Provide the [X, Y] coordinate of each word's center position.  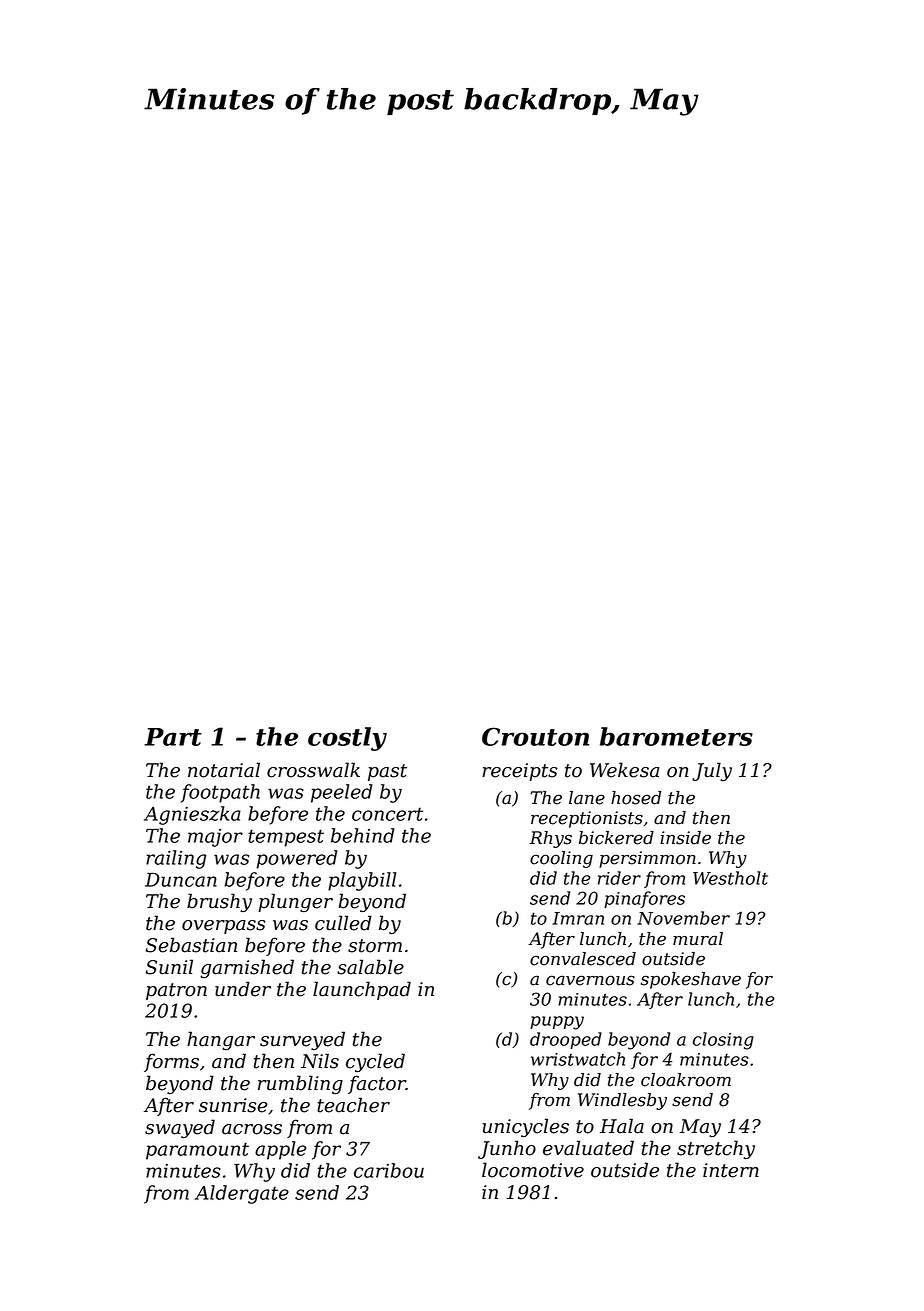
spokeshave [691, 980]
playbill [362, 881]
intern [731, 1170]
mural [698, 939]
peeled [342, 793]
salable [370, 967]
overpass [223, 927]
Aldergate [242, 1194]
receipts [519, 772]
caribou [389, 1170]
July [712, 771]
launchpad [362, 990]
